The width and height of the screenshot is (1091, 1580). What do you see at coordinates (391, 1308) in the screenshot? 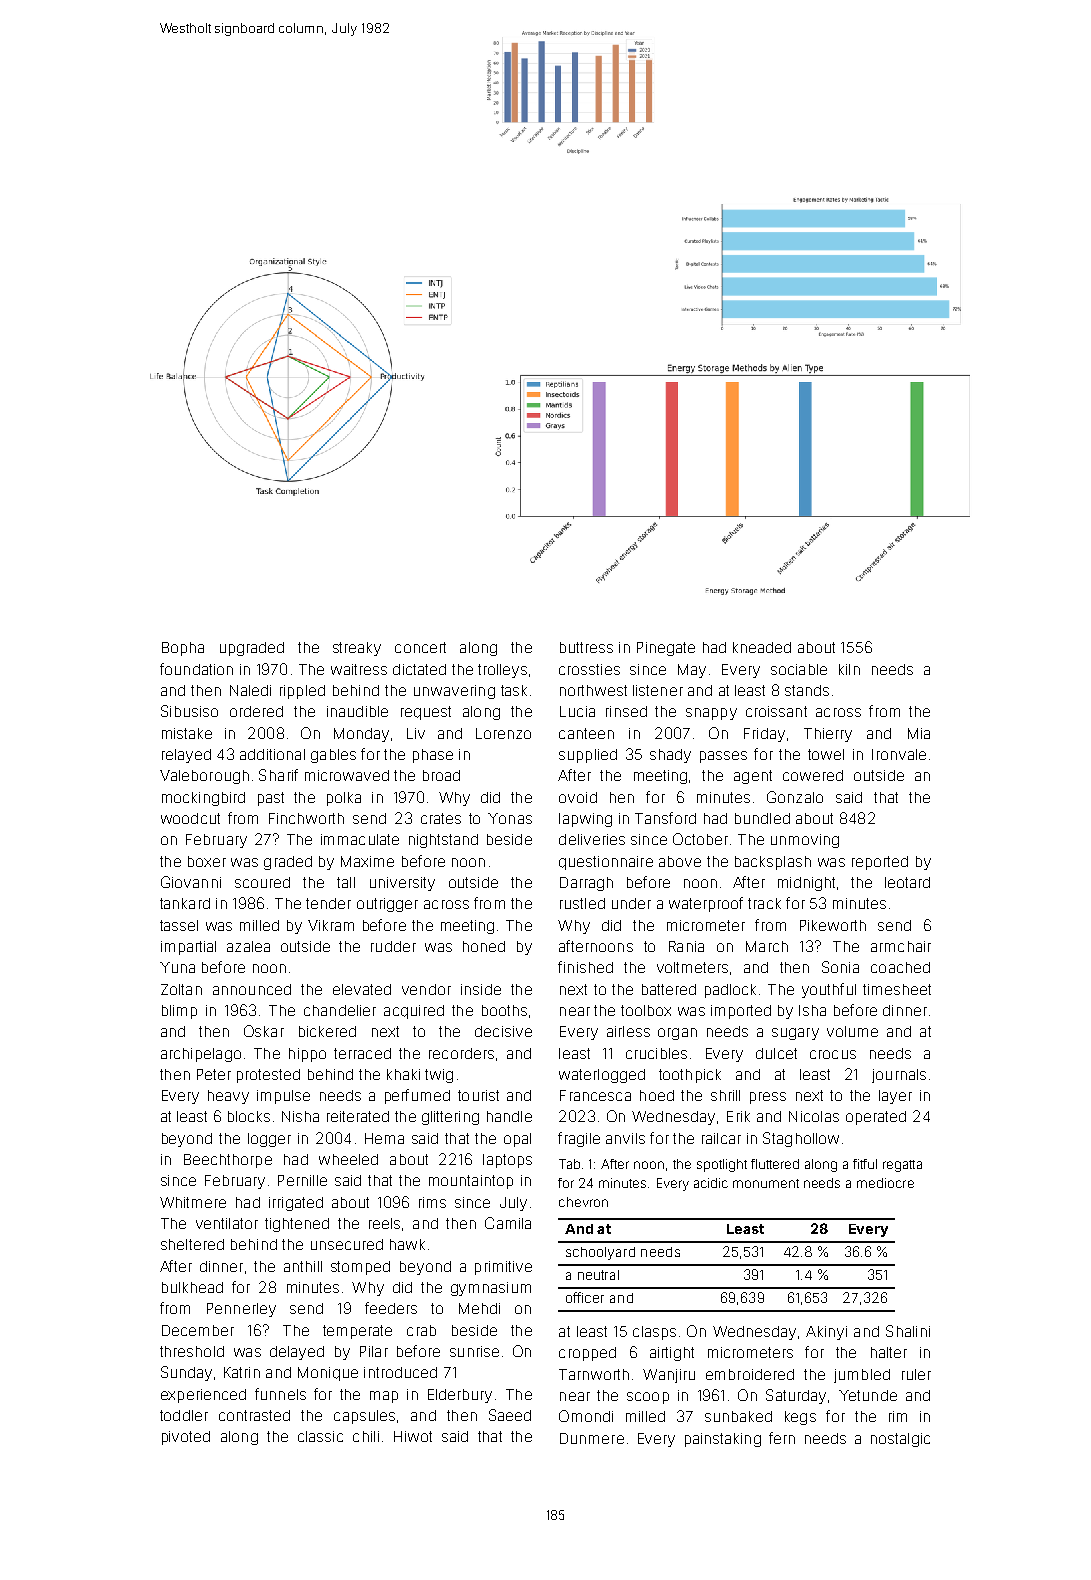
I see `feeders` at bounding box center [391, 1308].
